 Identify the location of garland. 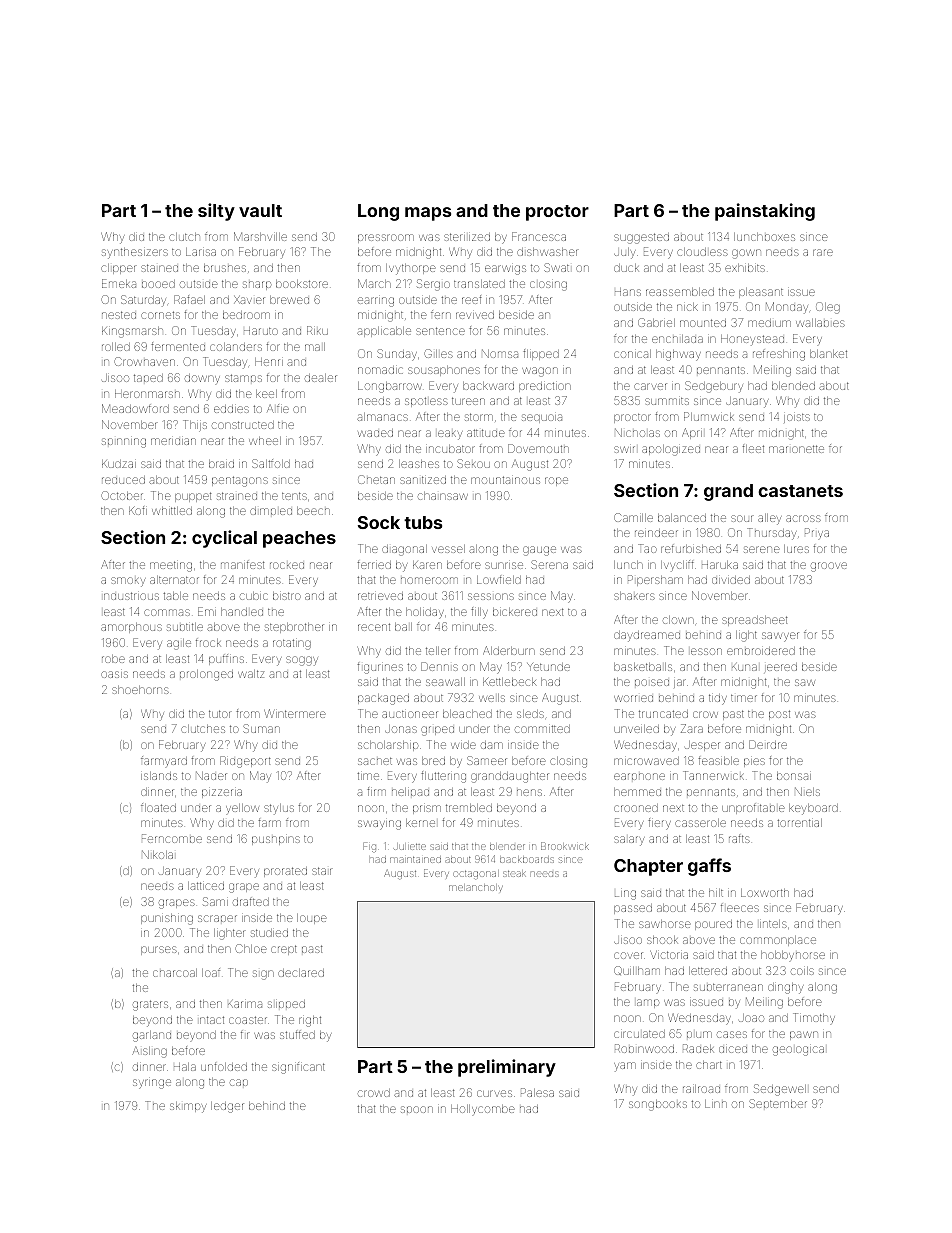
(152, 1036).
